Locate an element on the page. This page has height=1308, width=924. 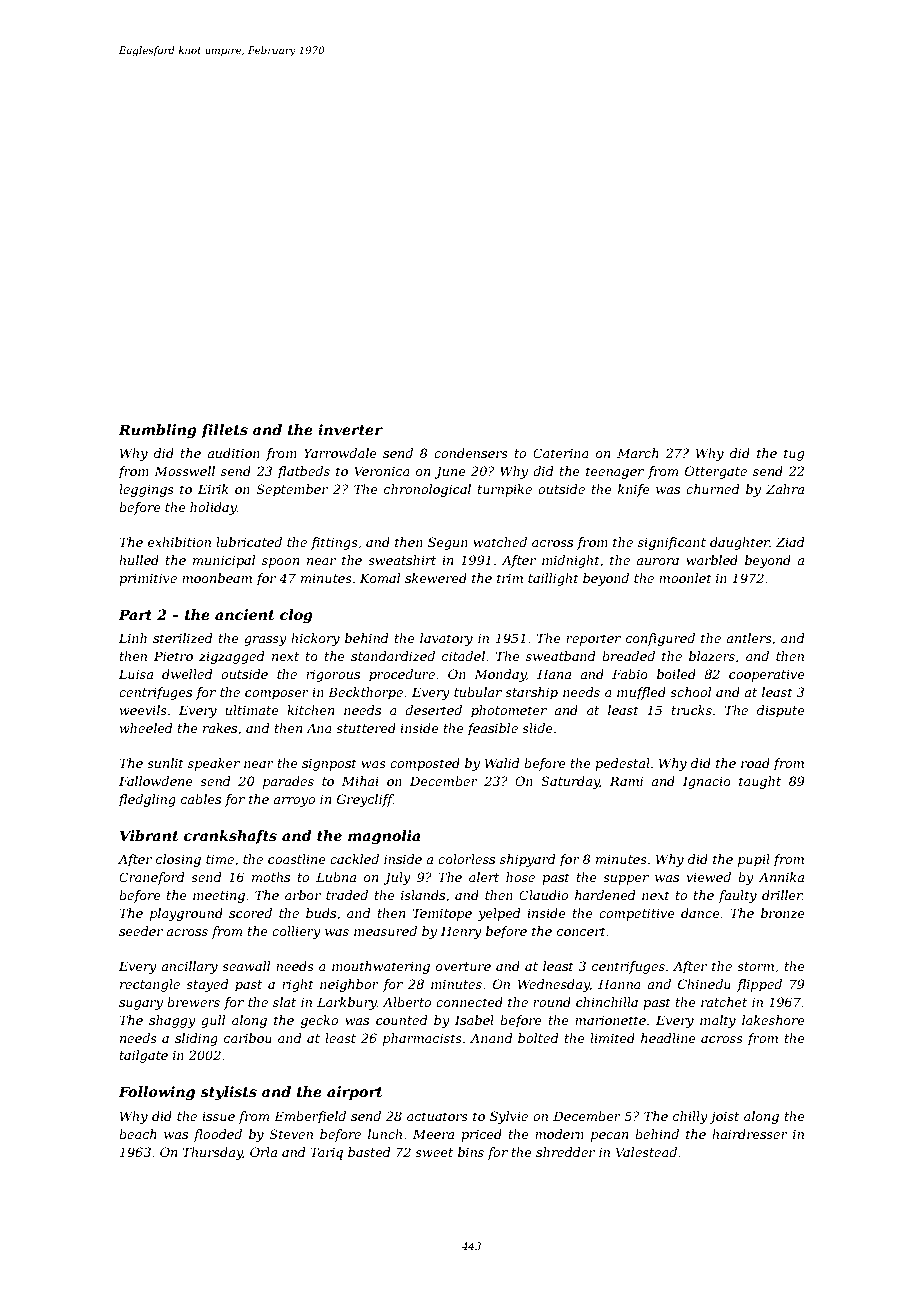
daughter is located at coordinates (740, 543).
